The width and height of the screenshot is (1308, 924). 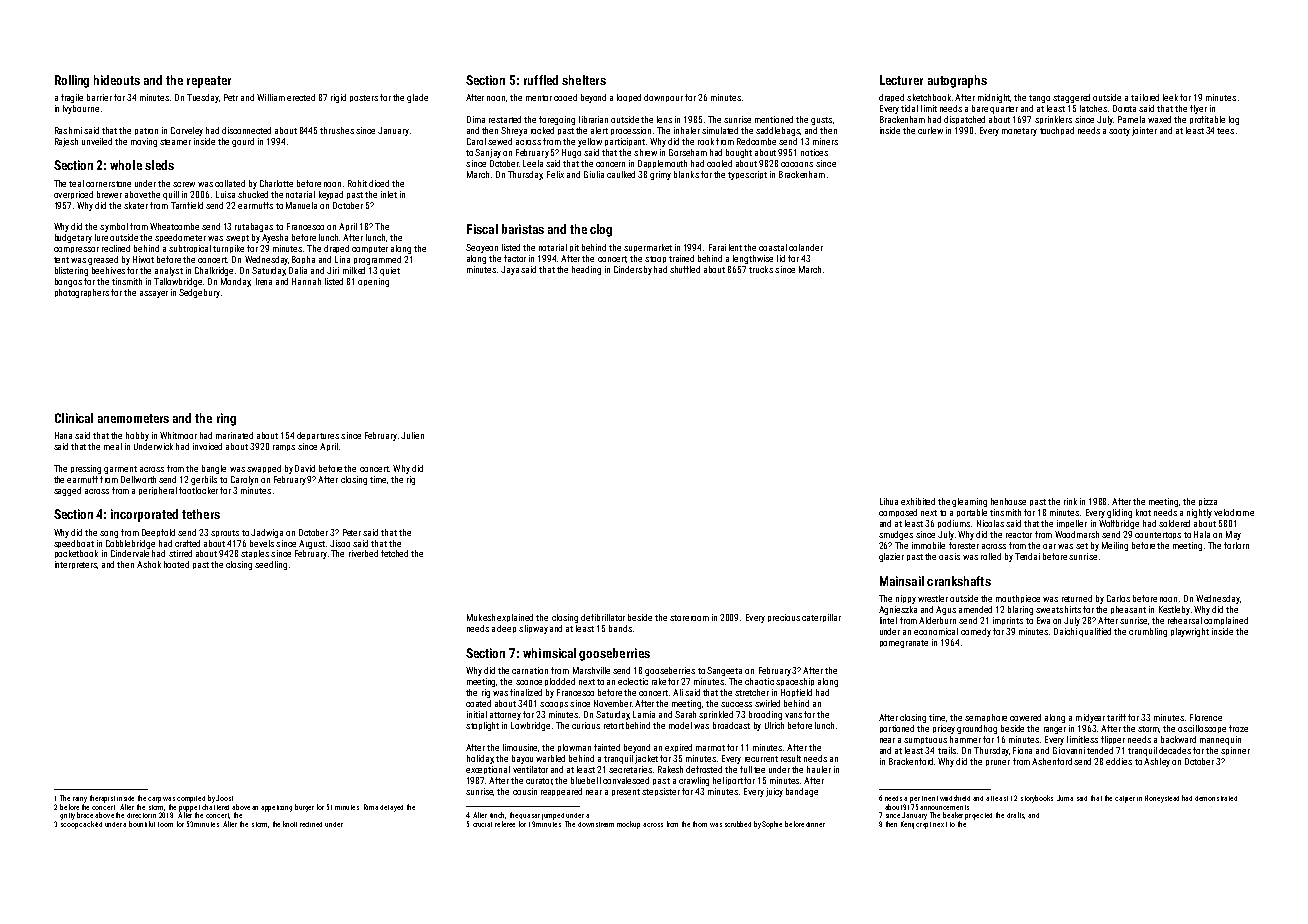 I want to click on seedling, so click(x=271, y=565).
